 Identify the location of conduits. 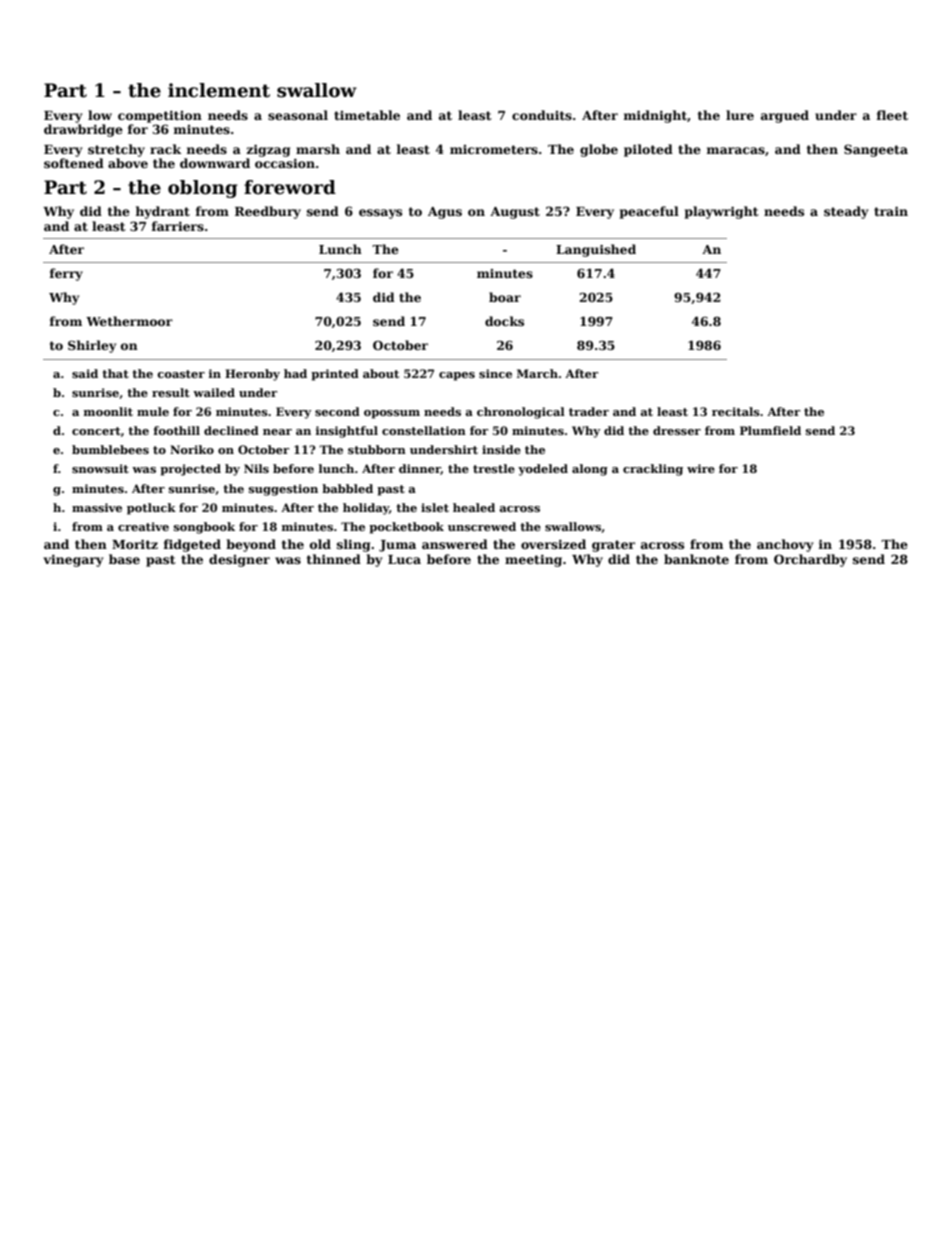
(542, 115).
